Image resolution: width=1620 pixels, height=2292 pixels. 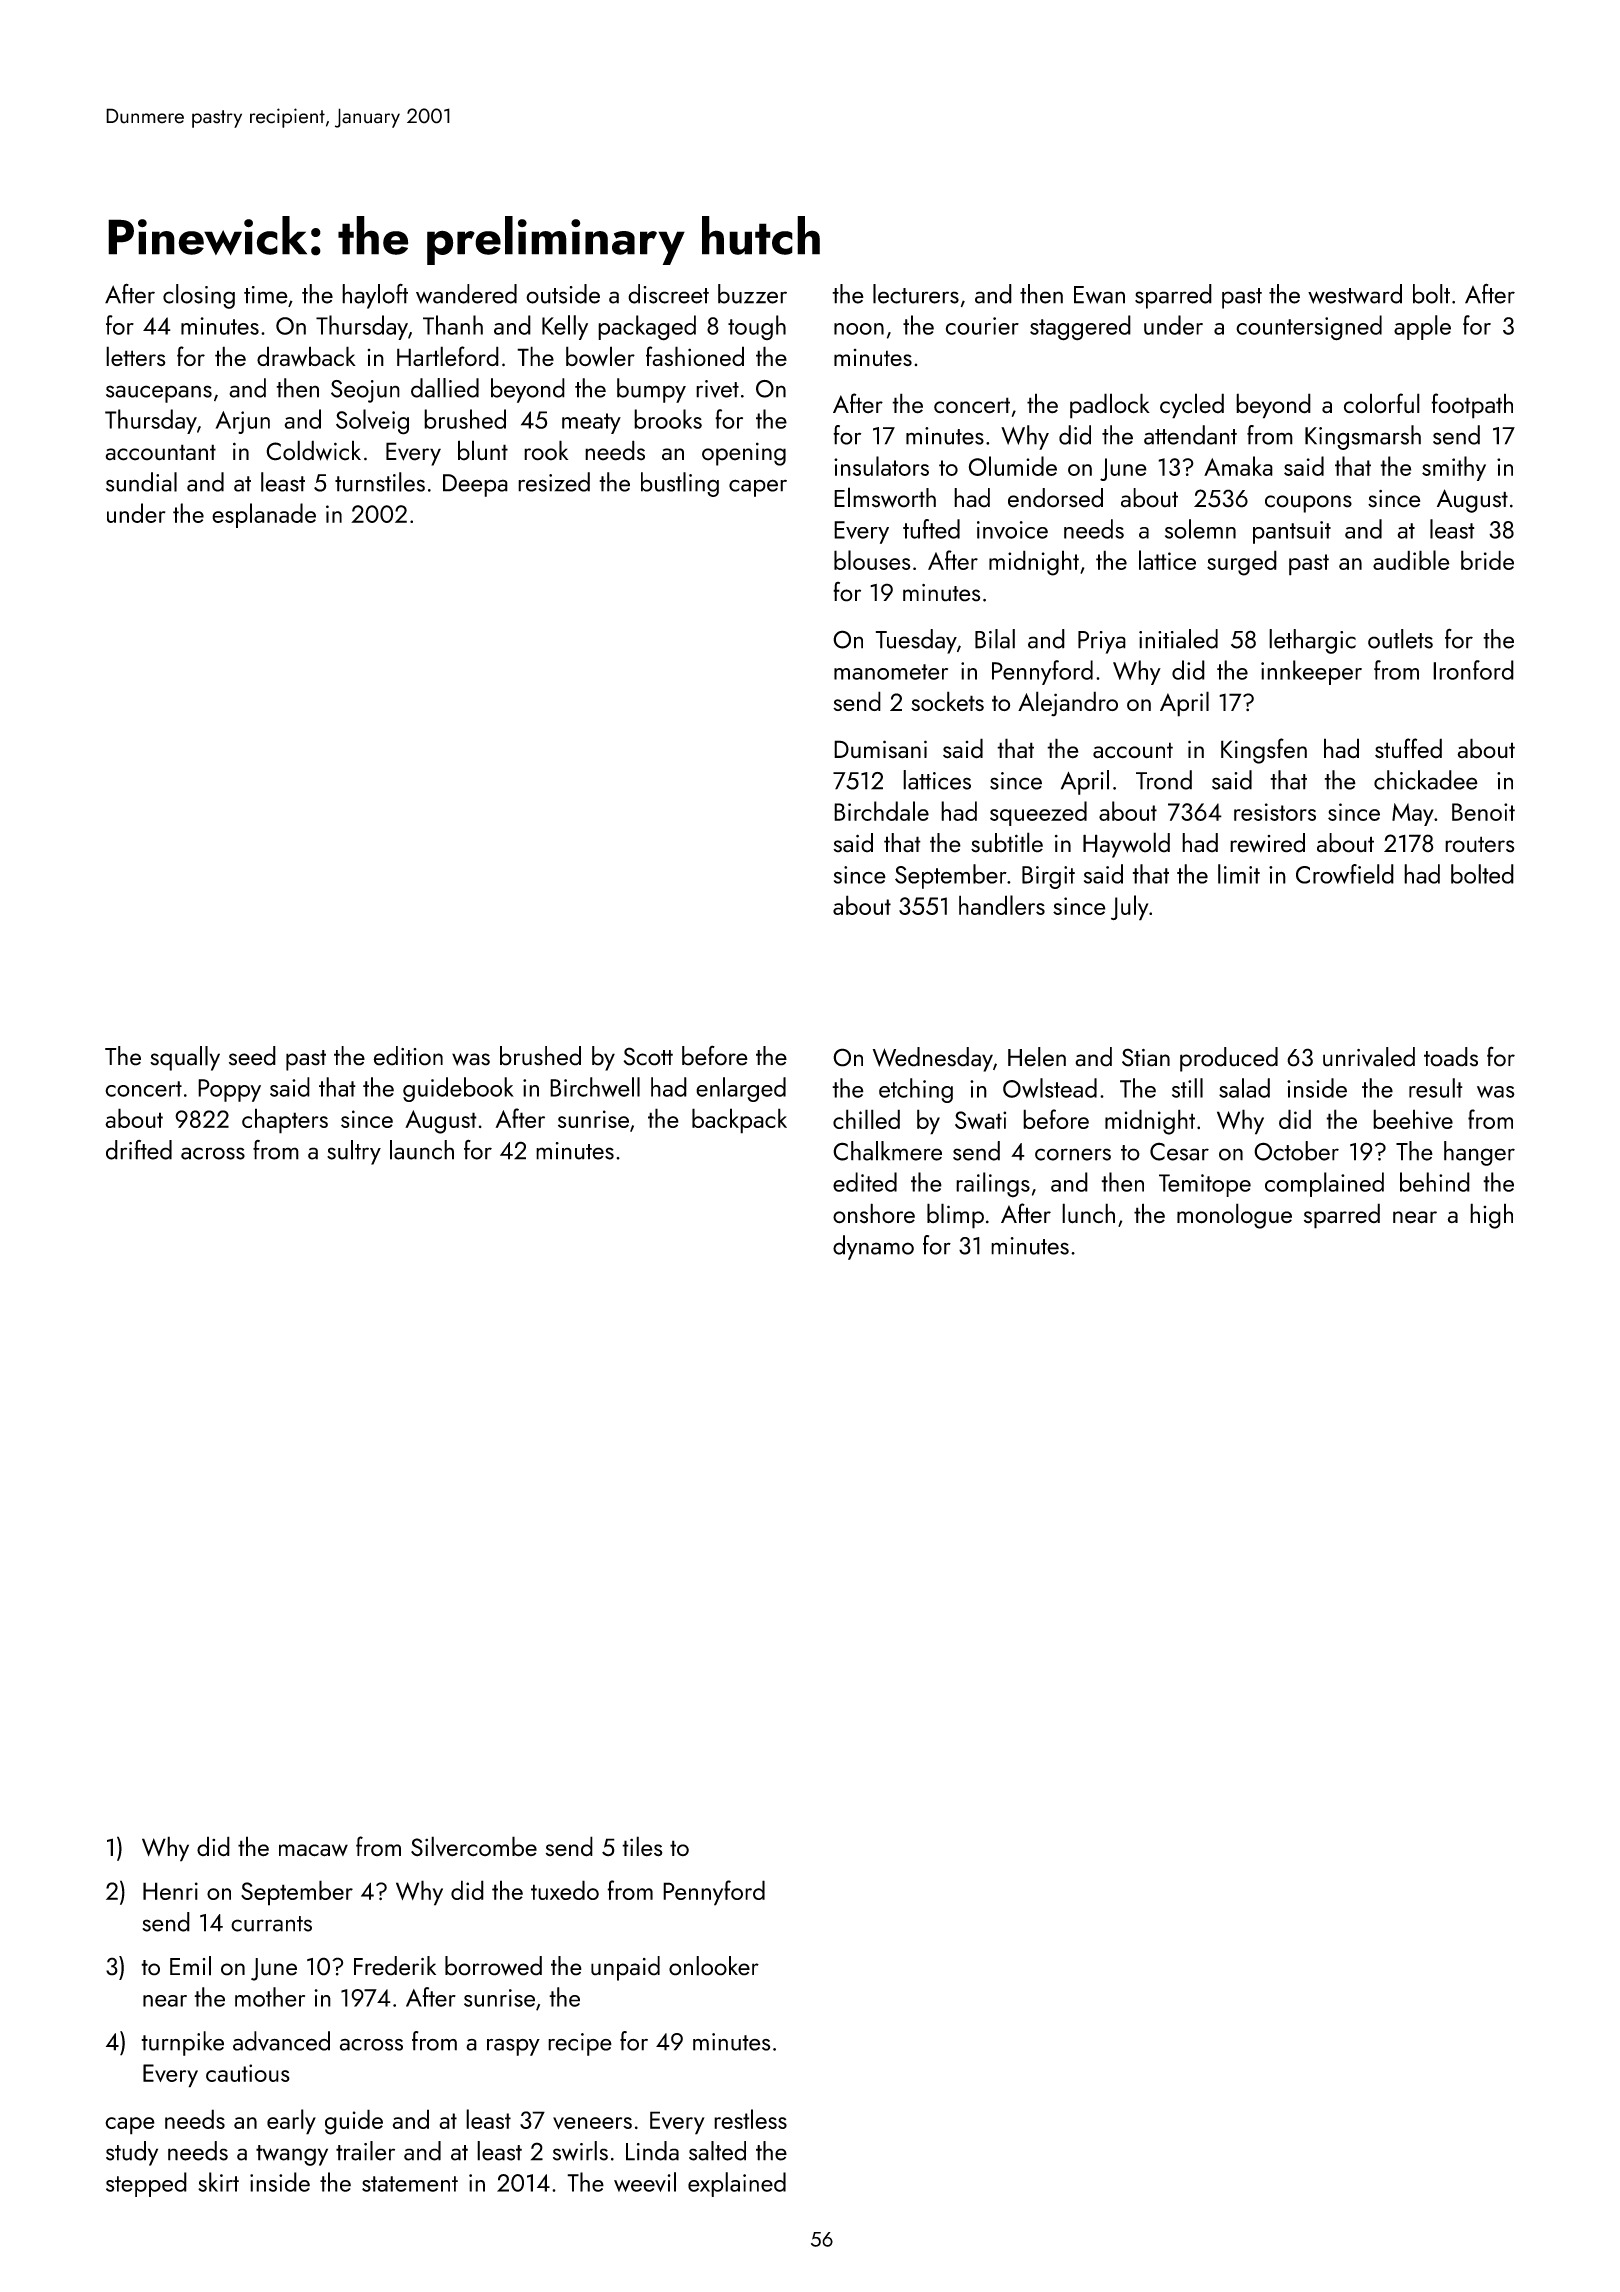 What do you see at coordinates (185, 1058) in the document?
I see `squally` at bounding box center [185, 1058].
